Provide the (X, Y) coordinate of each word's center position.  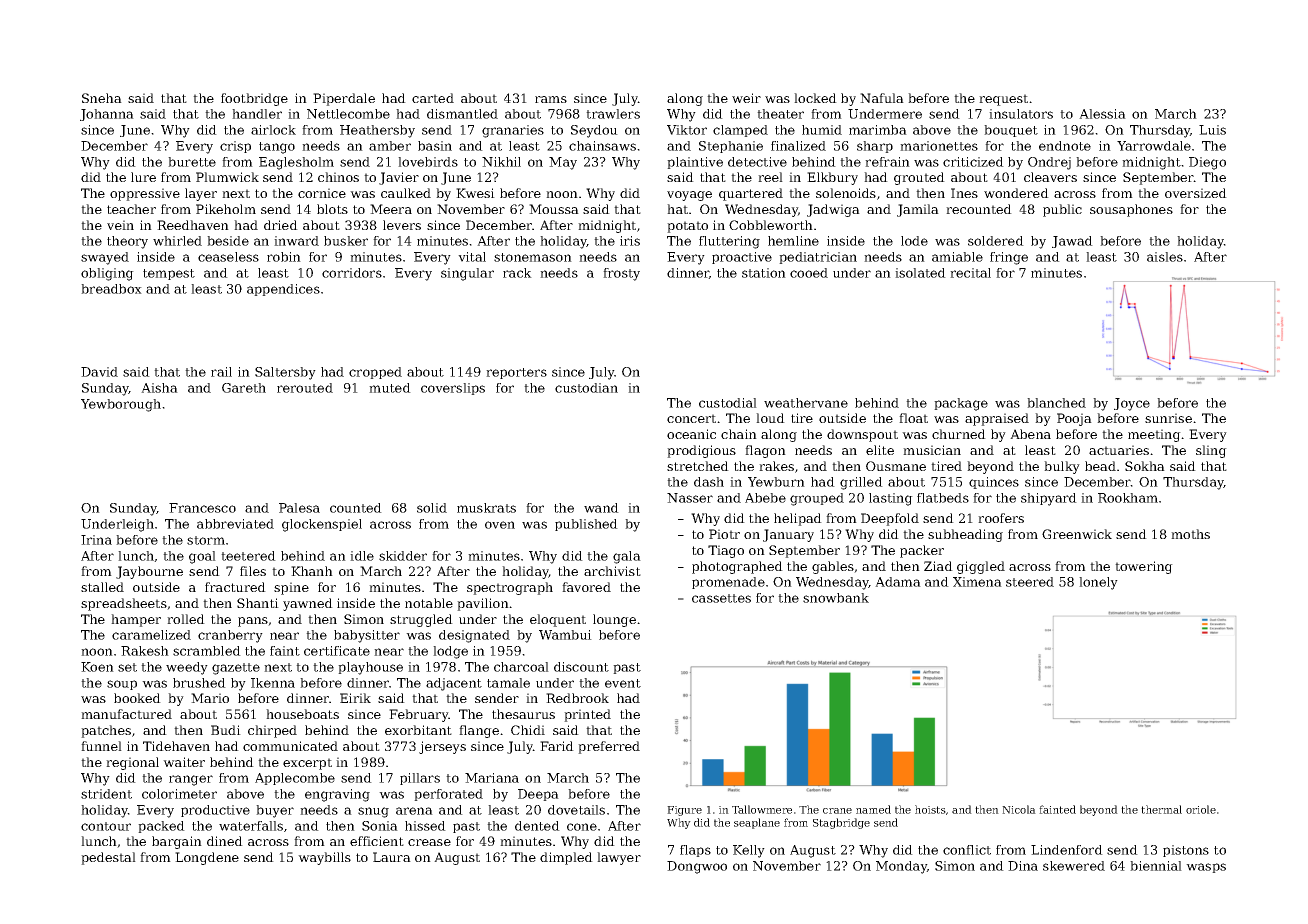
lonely (1098, 583)
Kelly (749, 851)
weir (746, 98)
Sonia (380, 826)
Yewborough (121, 405)
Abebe (765, 498)
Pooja (1074, 419)
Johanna (107, 115)
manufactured (126, 714)
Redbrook (577, 698)
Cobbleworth (771, 225)
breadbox (111, 289)
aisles (1165, 257)
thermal (1161, 809)
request (1003, 100)
